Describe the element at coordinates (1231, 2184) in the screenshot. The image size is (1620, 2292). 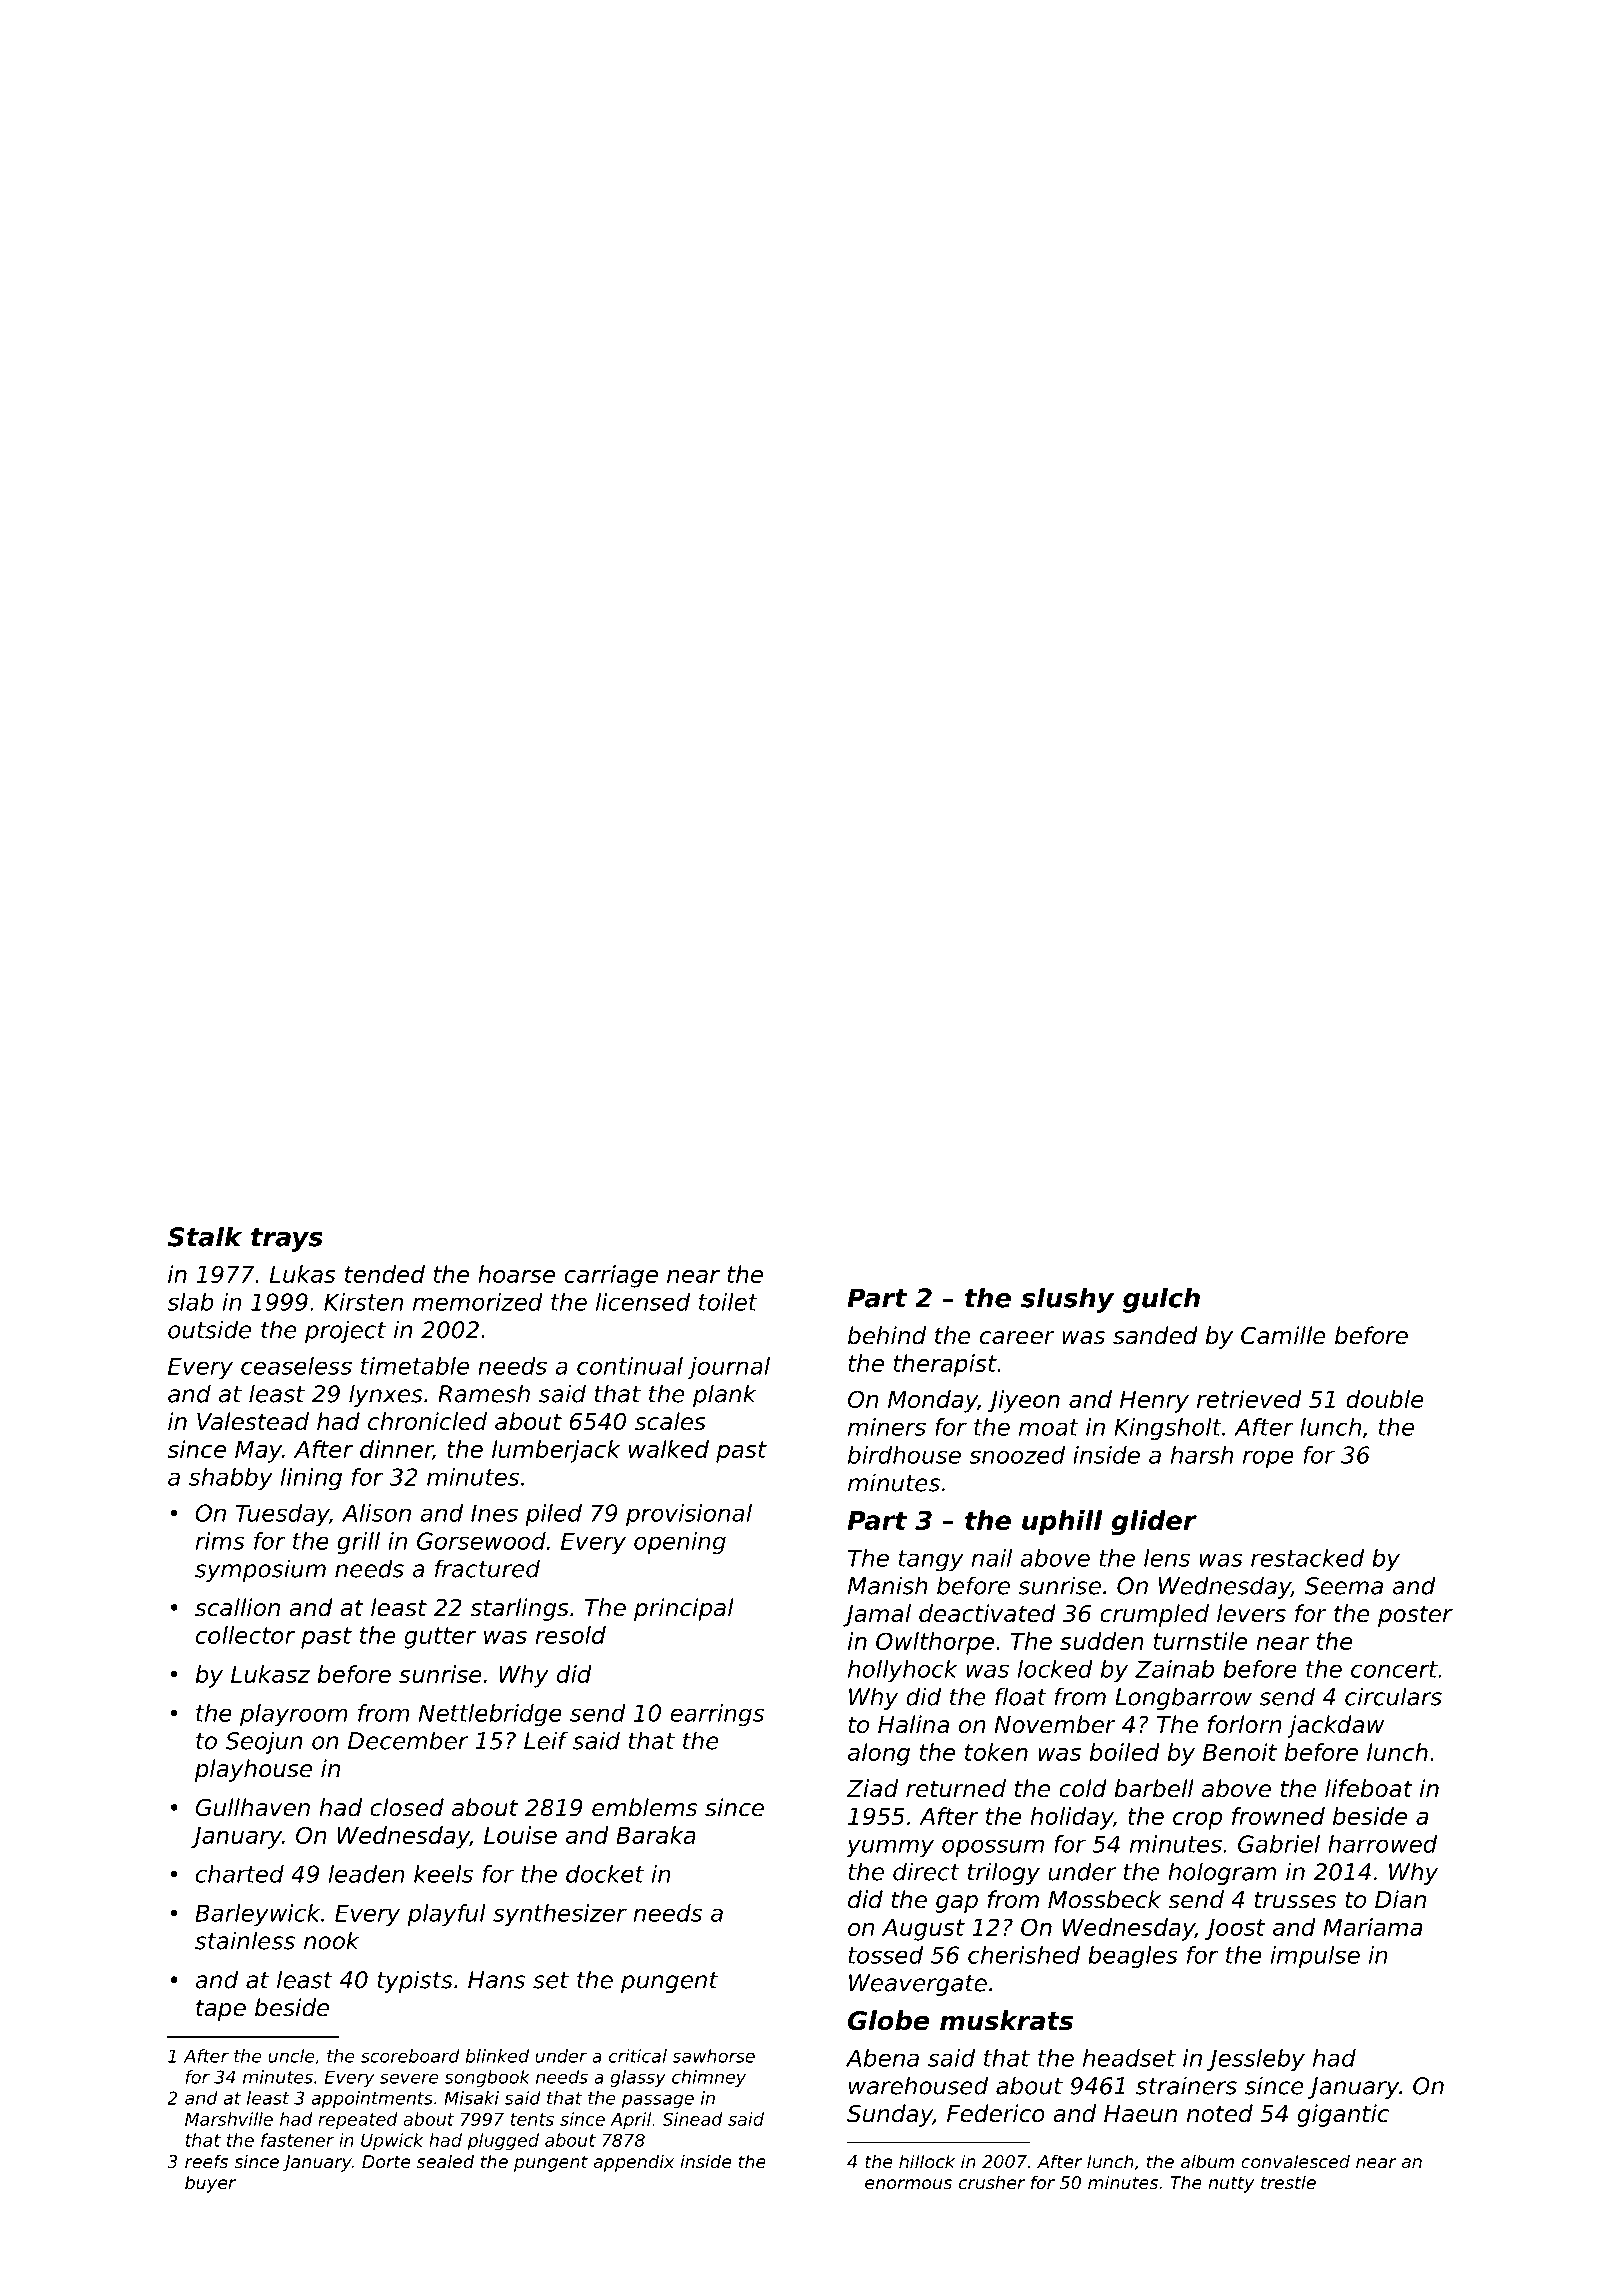
I see `nutty` at that location.
